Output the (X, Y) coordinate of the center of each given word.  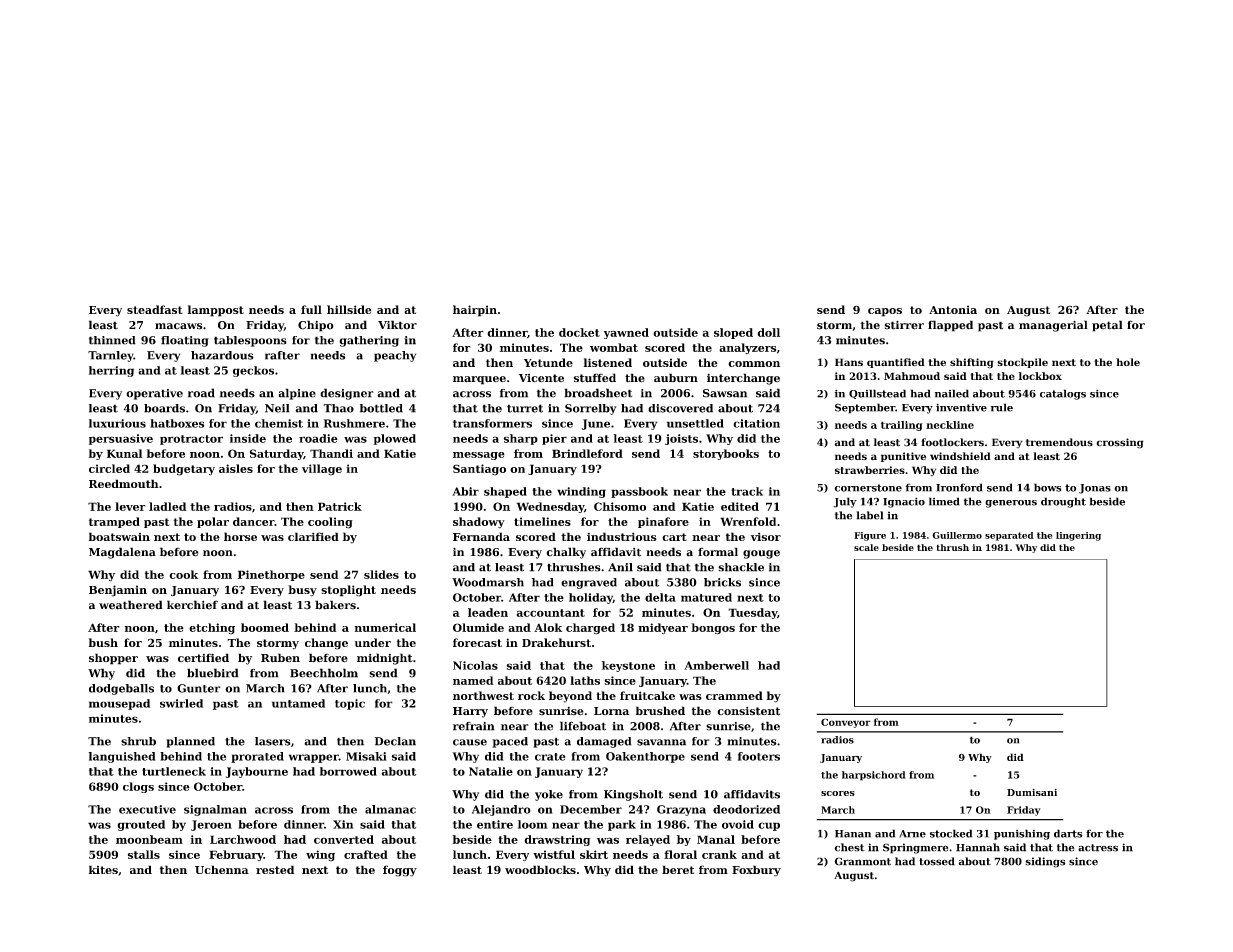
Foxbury (756, 871)
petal (1107, 326)
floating (185, 341)
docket (579, 332)
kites (103, 869)
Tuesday (752, 613)
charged (590, 629)
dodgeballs (121, 689)
